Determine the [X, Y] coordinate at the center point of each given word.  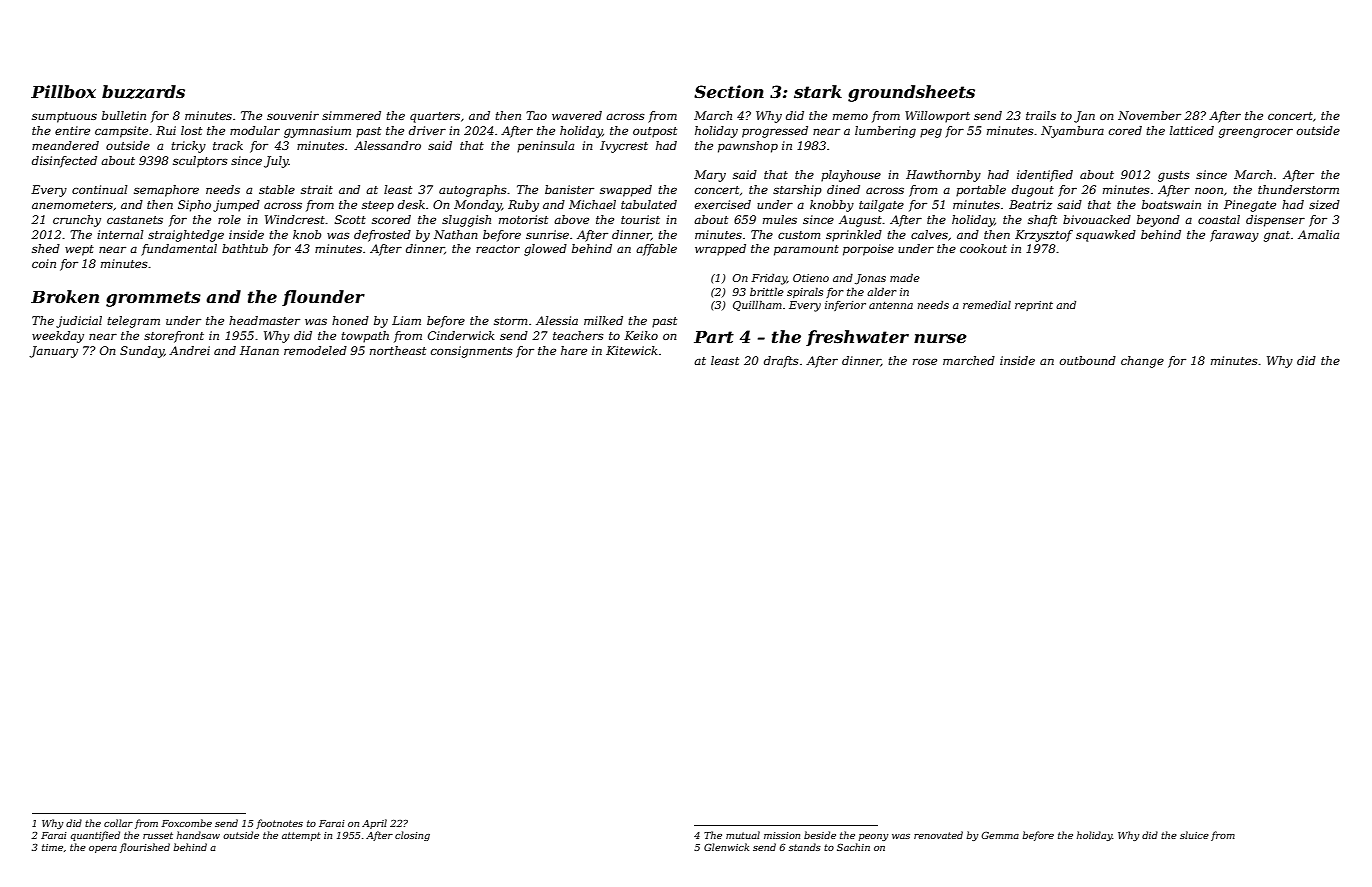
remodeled [315, 350]
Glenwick [726, 847]
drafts [781, 362]
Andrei [189, 350]
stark [818, 91]
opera [103, 849]
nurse [940, 338]
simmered [351, 115]
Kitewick [632, 350]
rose [925, 362]
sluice [1194, 835]
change [1142, 362]
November [1149, 115]
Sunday [142, 352]
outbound [1088, 360]
